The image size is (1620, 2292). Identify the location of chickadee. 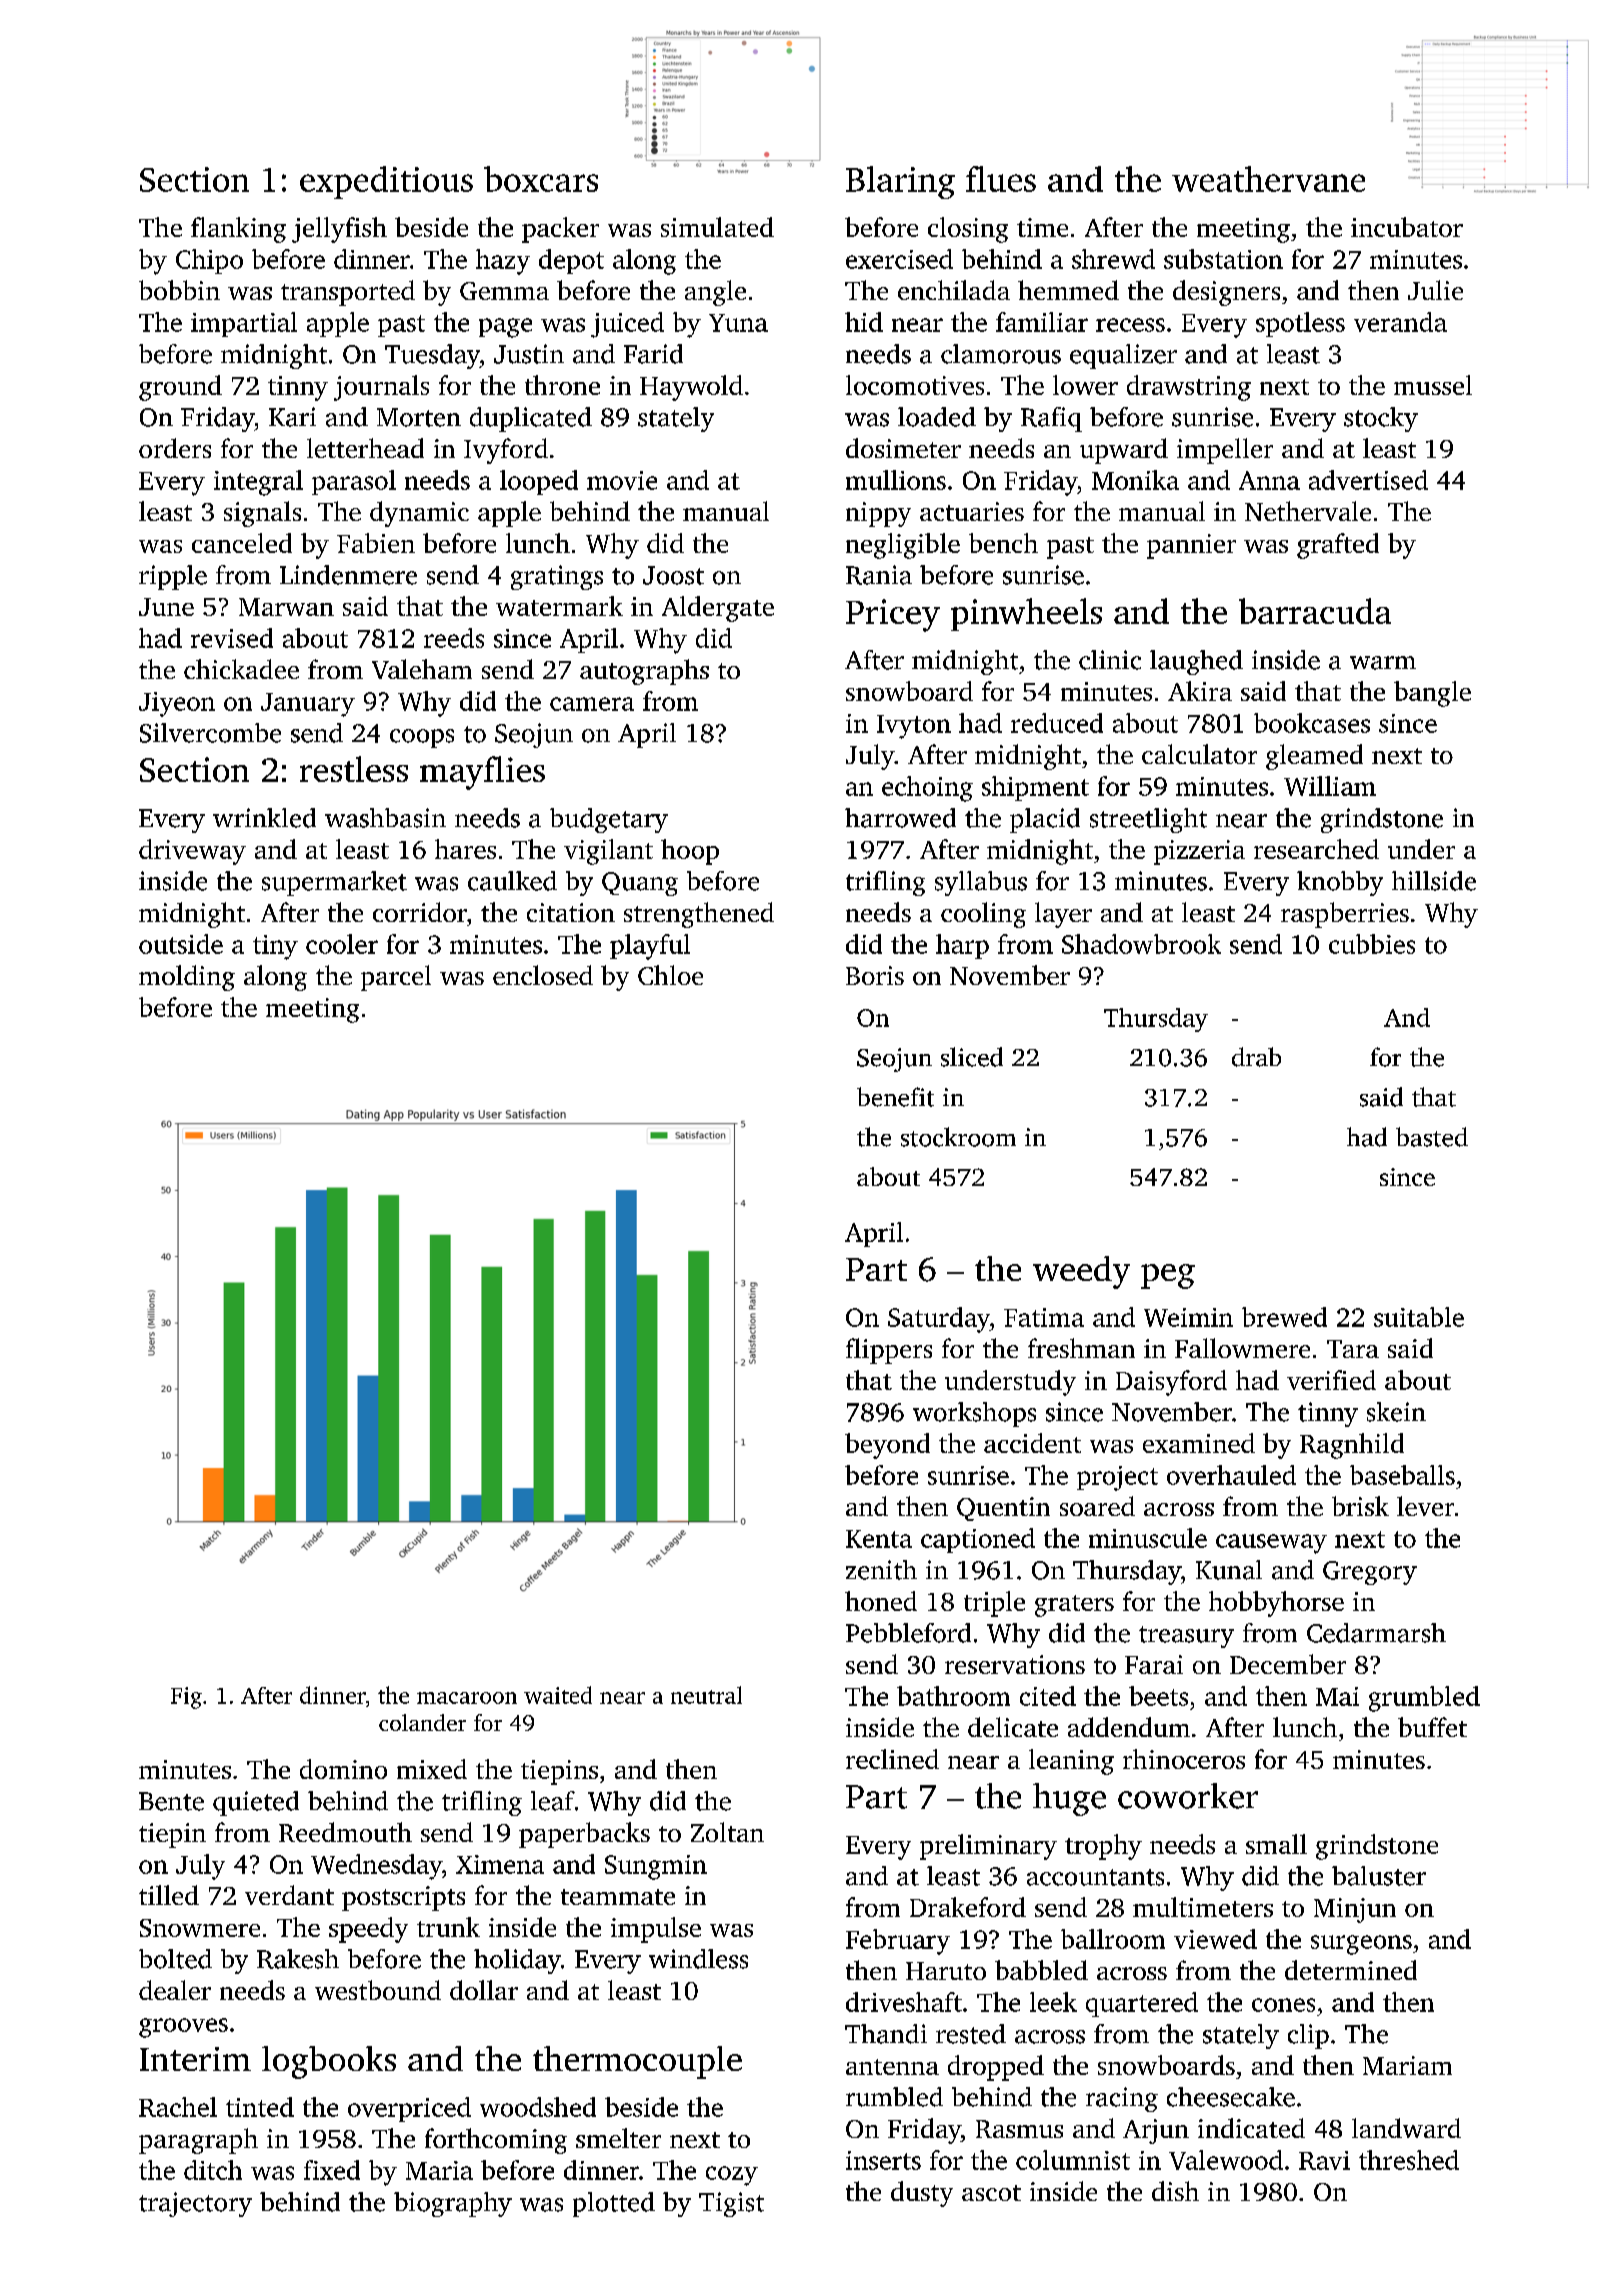
(241, 669).
